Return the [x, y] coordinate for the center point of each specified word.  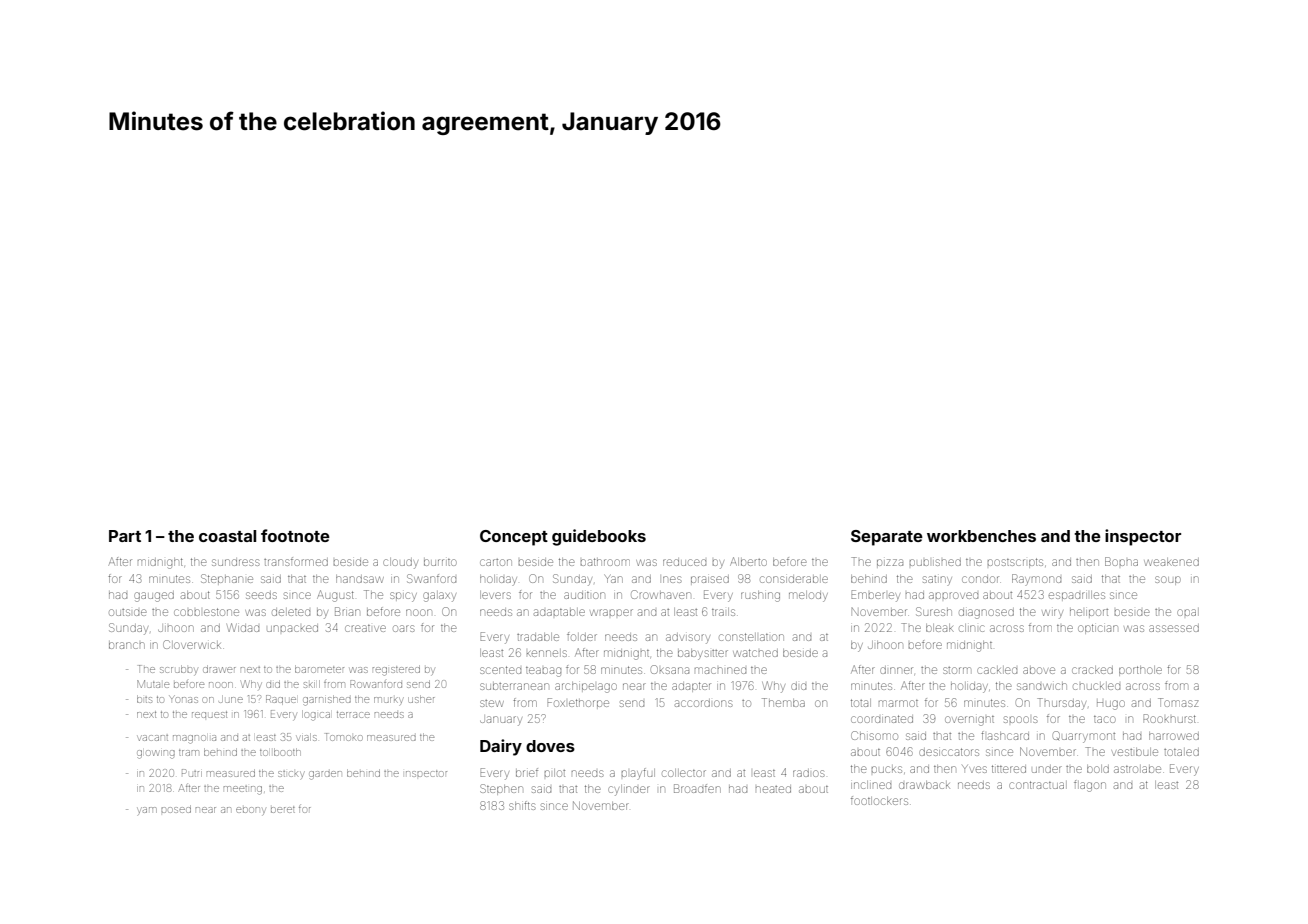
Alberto [748, 561]
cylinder [629, 790]
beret [283, 809]
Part [125, 536]
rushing [760, 596]
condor [980, 579]
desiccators [949, 752]
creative [365, 628]
